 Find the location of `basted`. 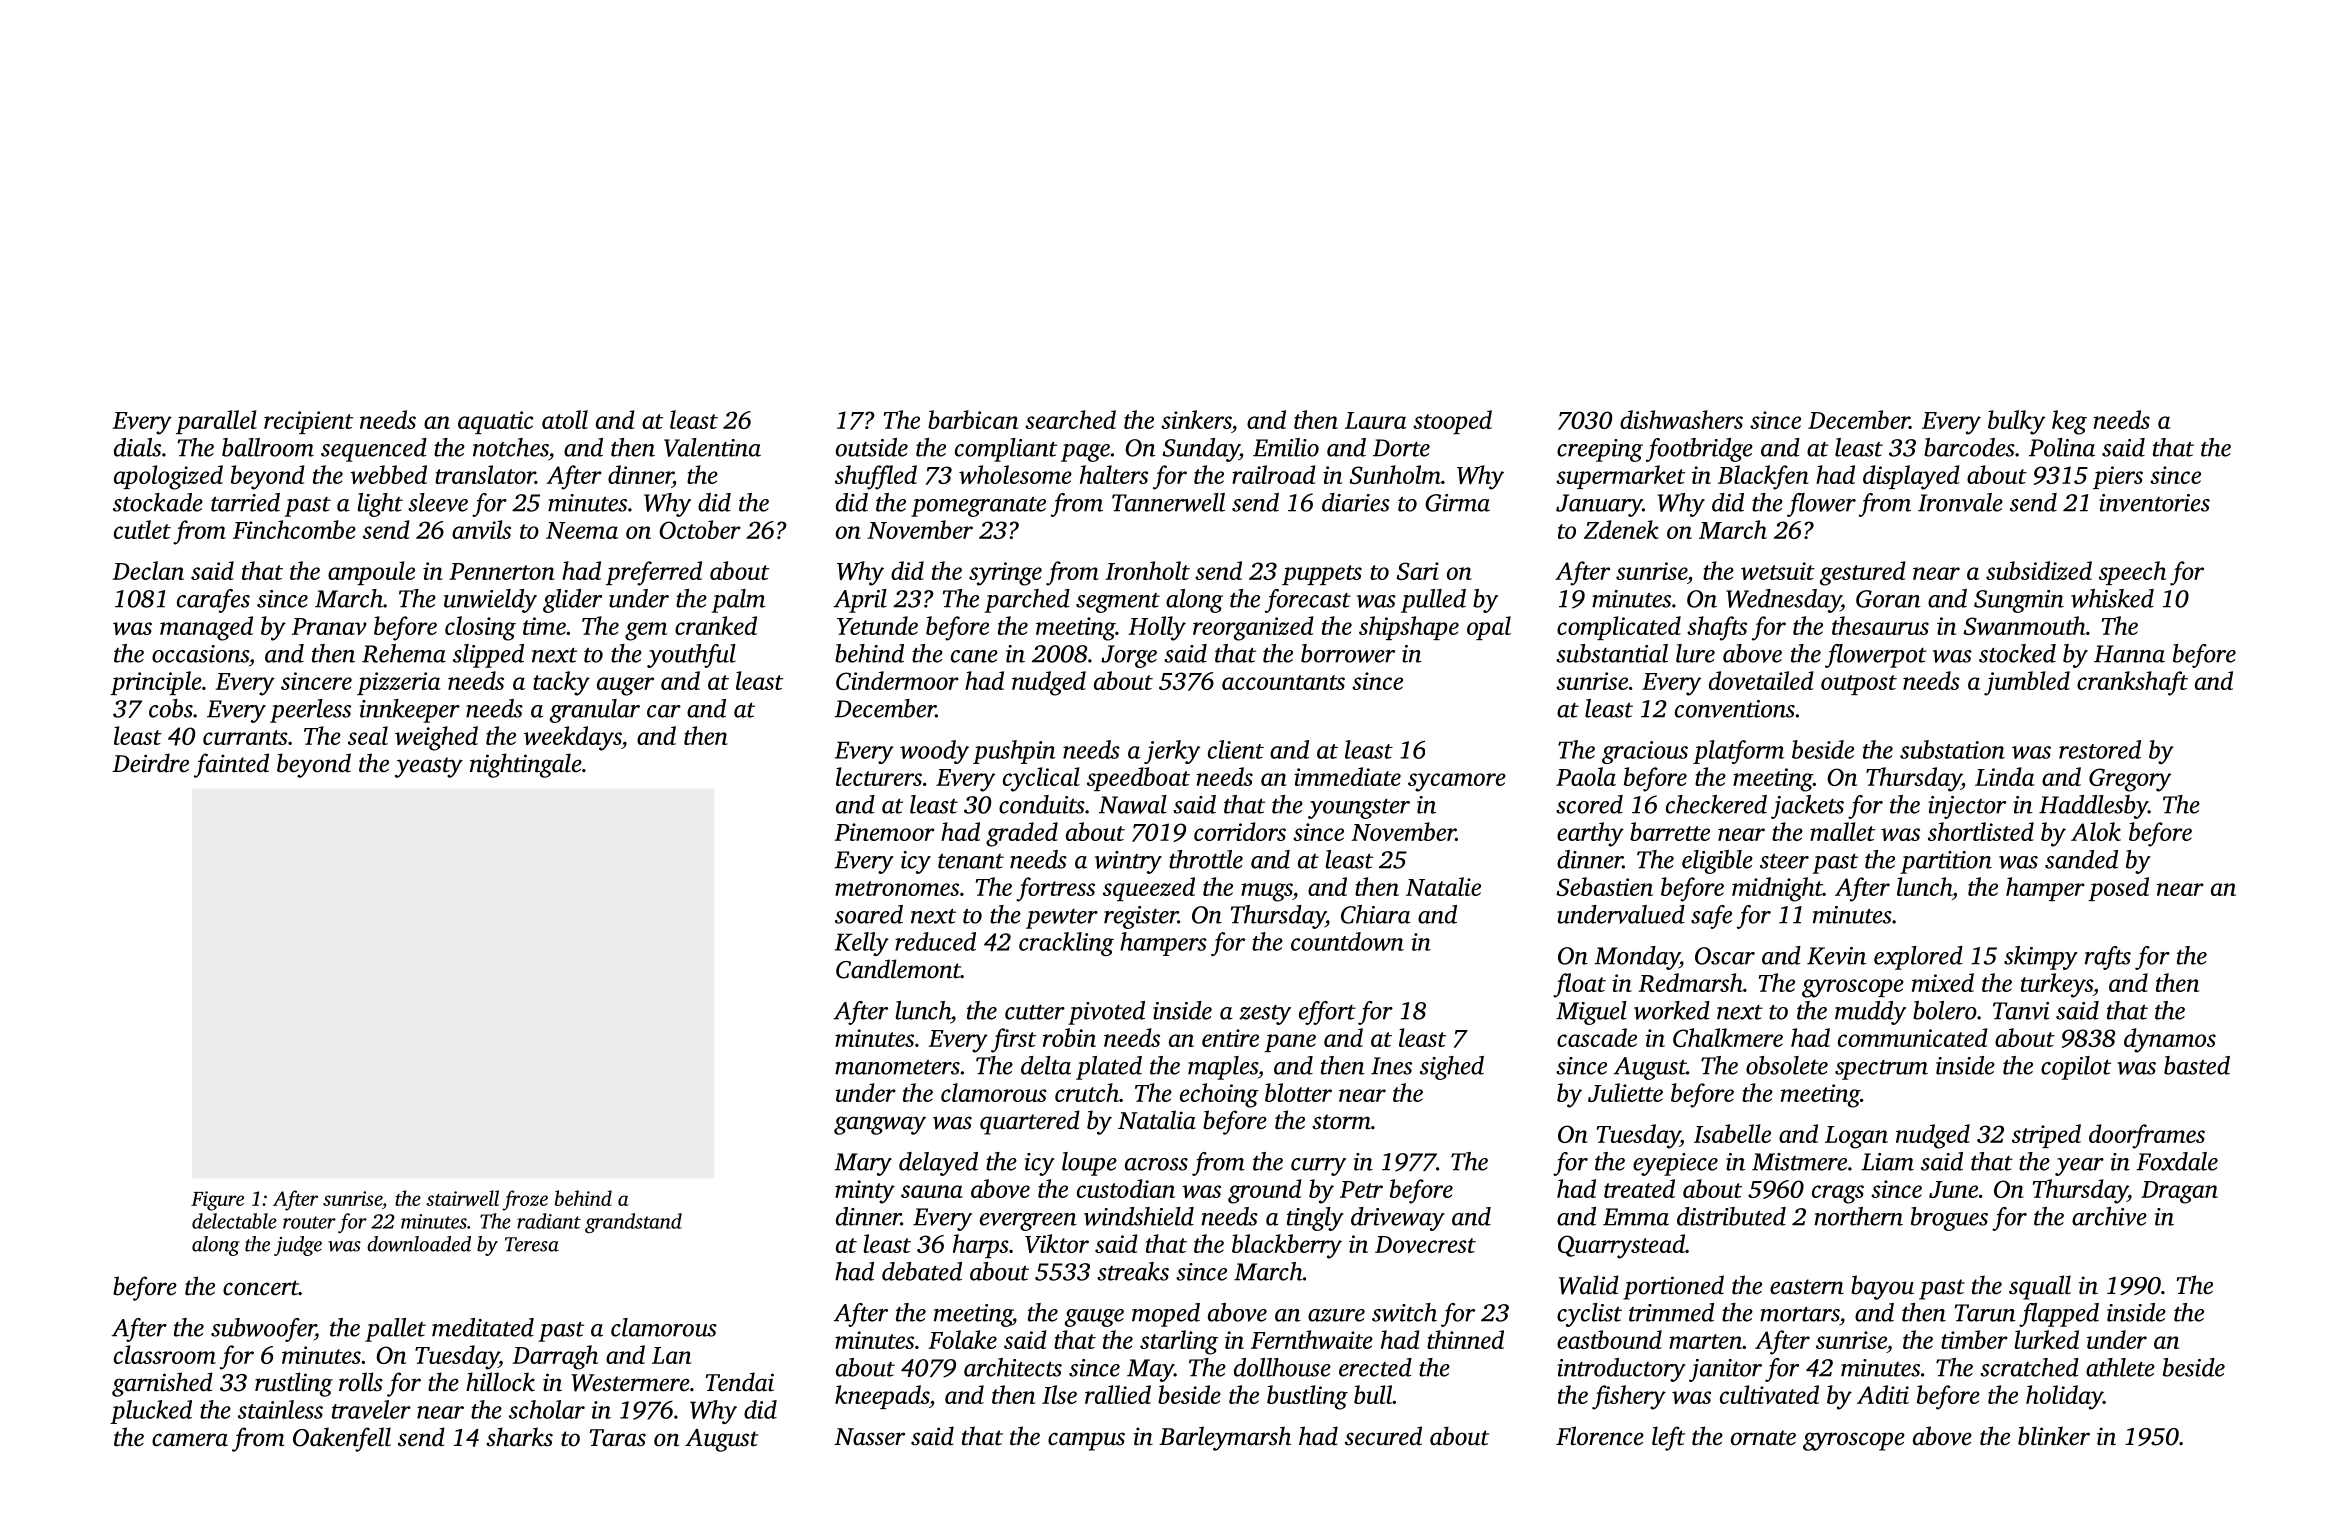

basted is located at coordinates (2197, 1065).
